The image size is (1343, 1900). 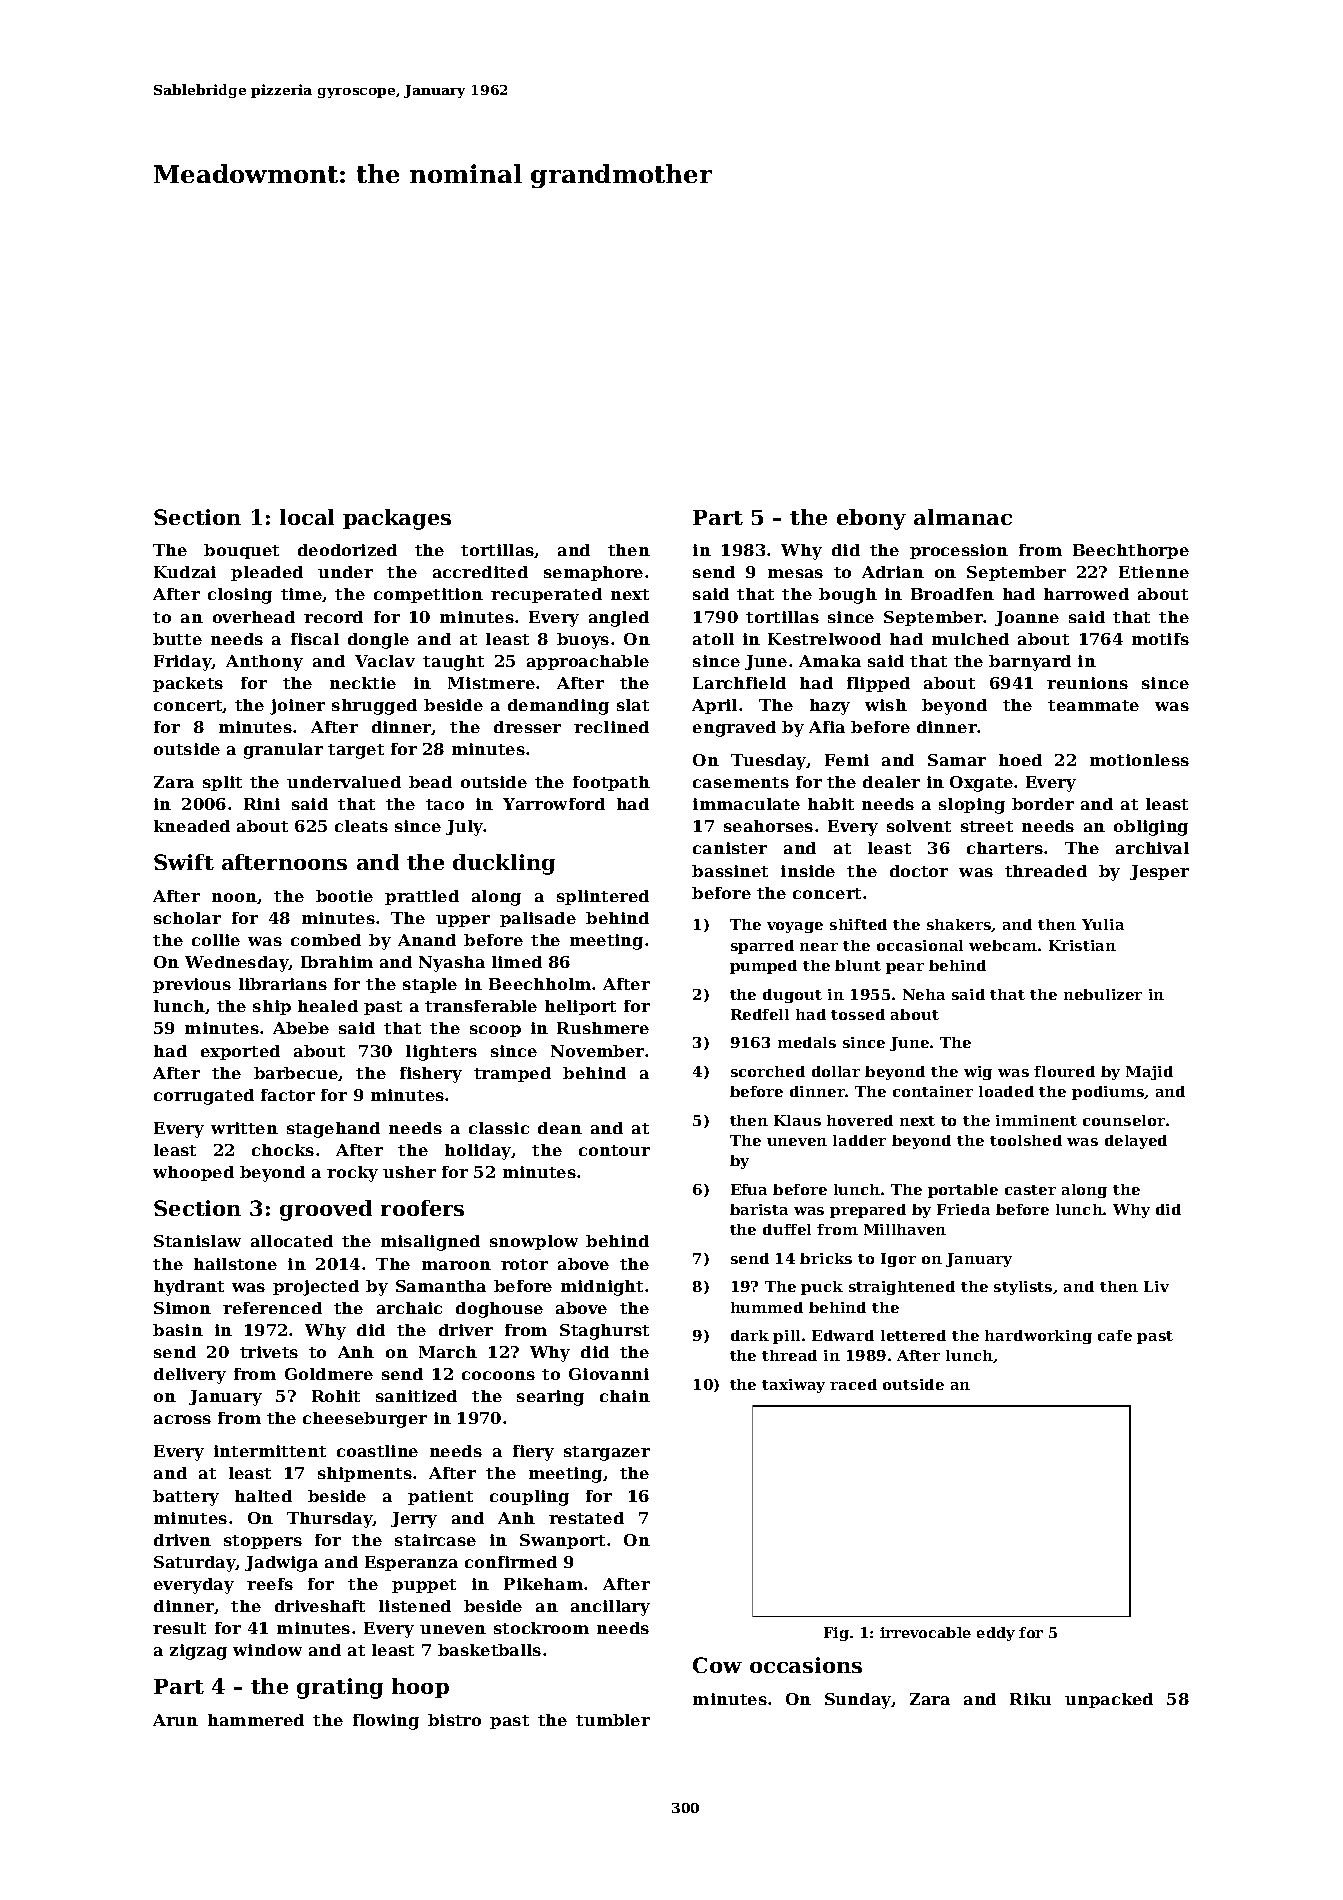 What do you see at coordinates (182, 1419) in the screenshot?
I see `across` at bounding box center [182, 1419].
